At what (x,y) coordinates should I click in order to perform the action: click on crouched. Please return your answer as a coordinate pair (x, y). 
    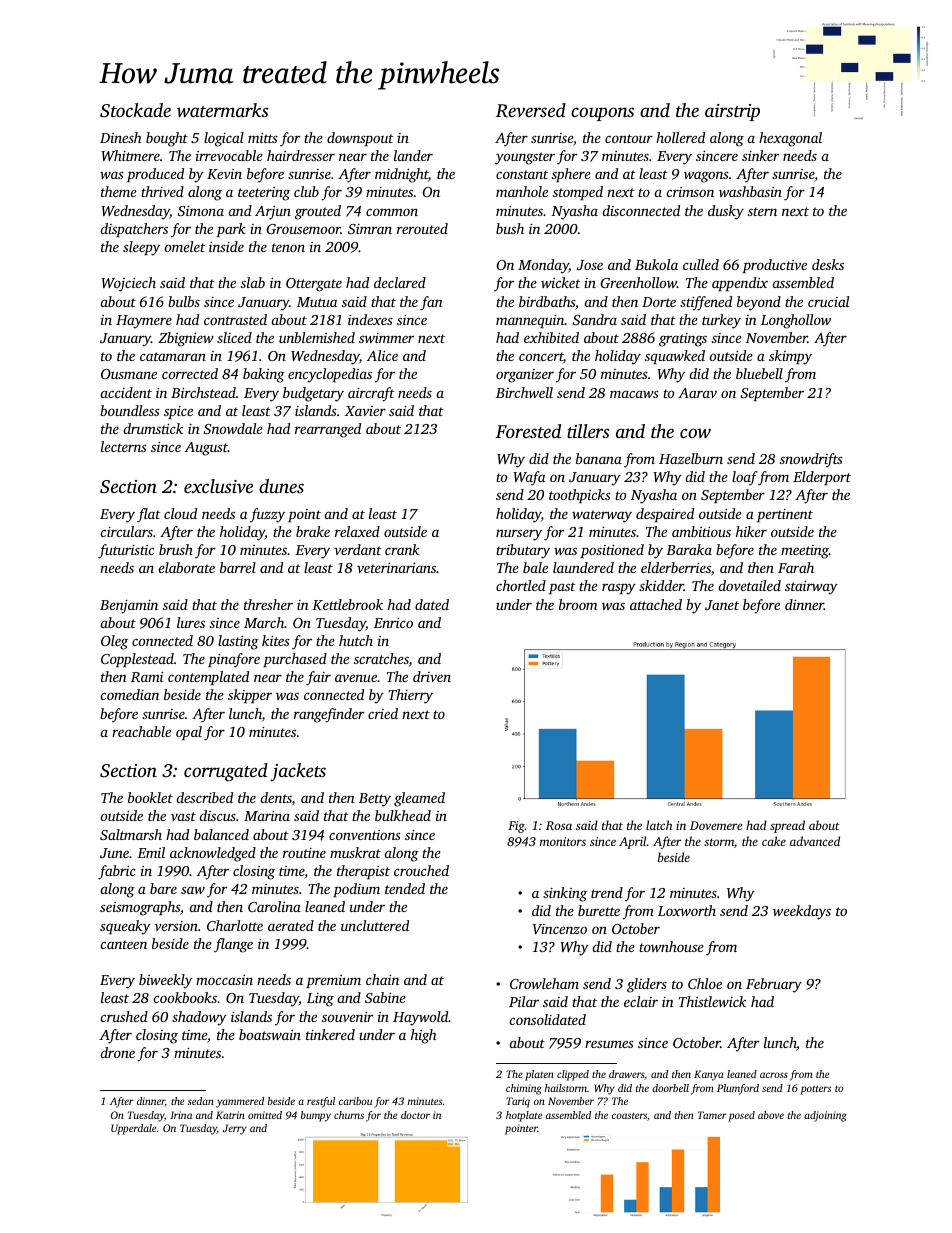
    Looking at the image, I should click on (421, 870).
